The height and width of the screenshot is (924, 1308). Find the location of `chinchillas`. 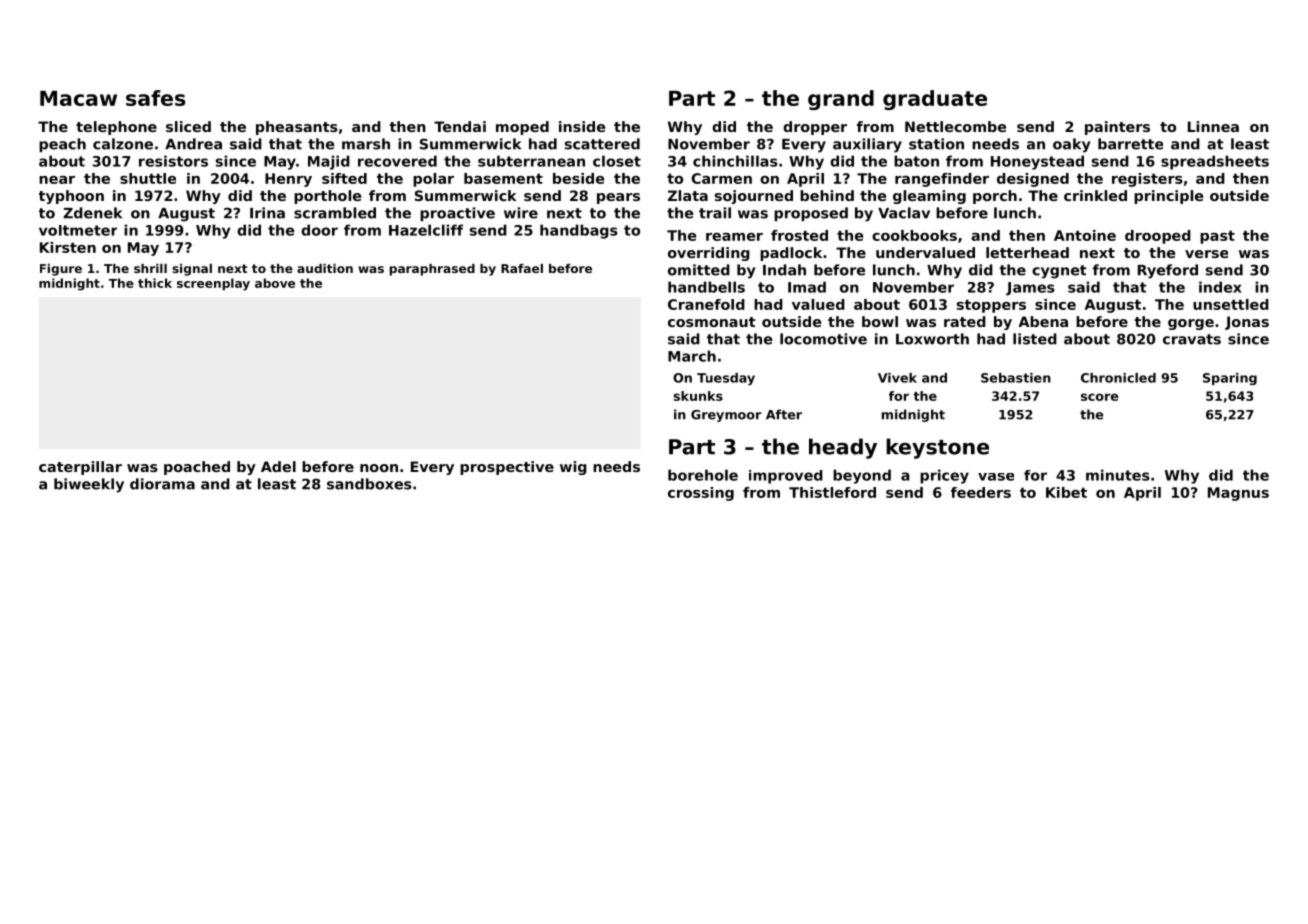

chinchillas is located at coordinates (735, 161).
